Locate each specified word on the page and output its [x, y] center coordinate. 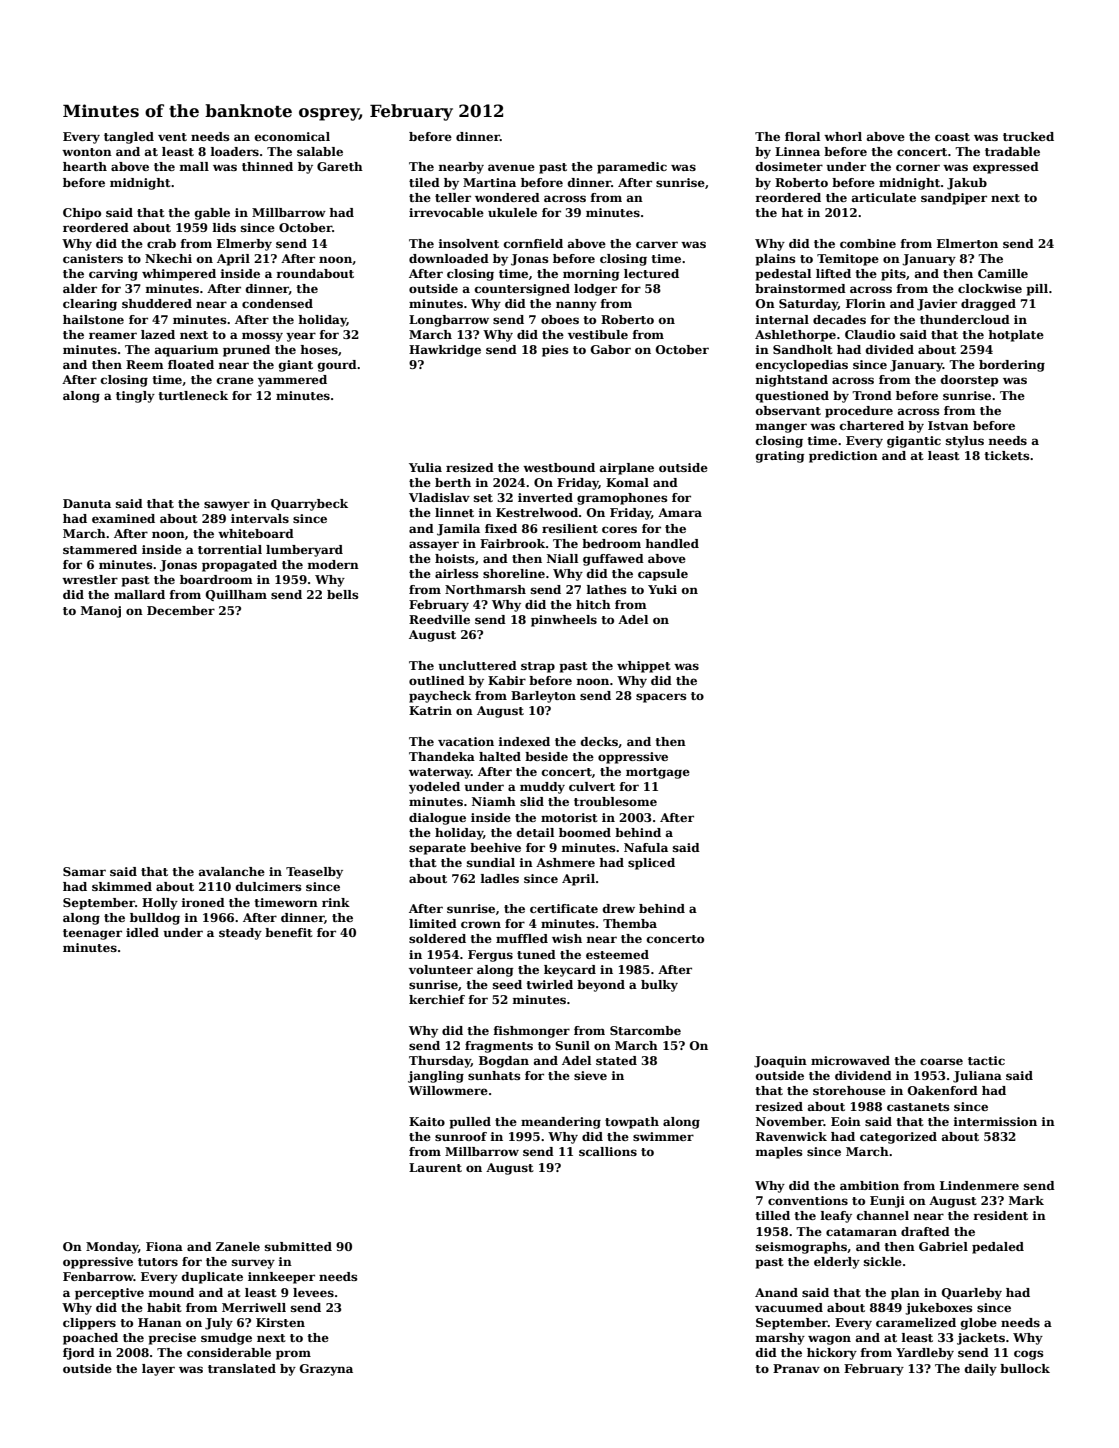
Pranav [796, 1368]
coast [952, 137]
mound [171, 1292]
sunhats [494, 1075]
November [790, 1121]
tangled [129, 138]
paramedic [632, 168]
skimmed [122, 886]
